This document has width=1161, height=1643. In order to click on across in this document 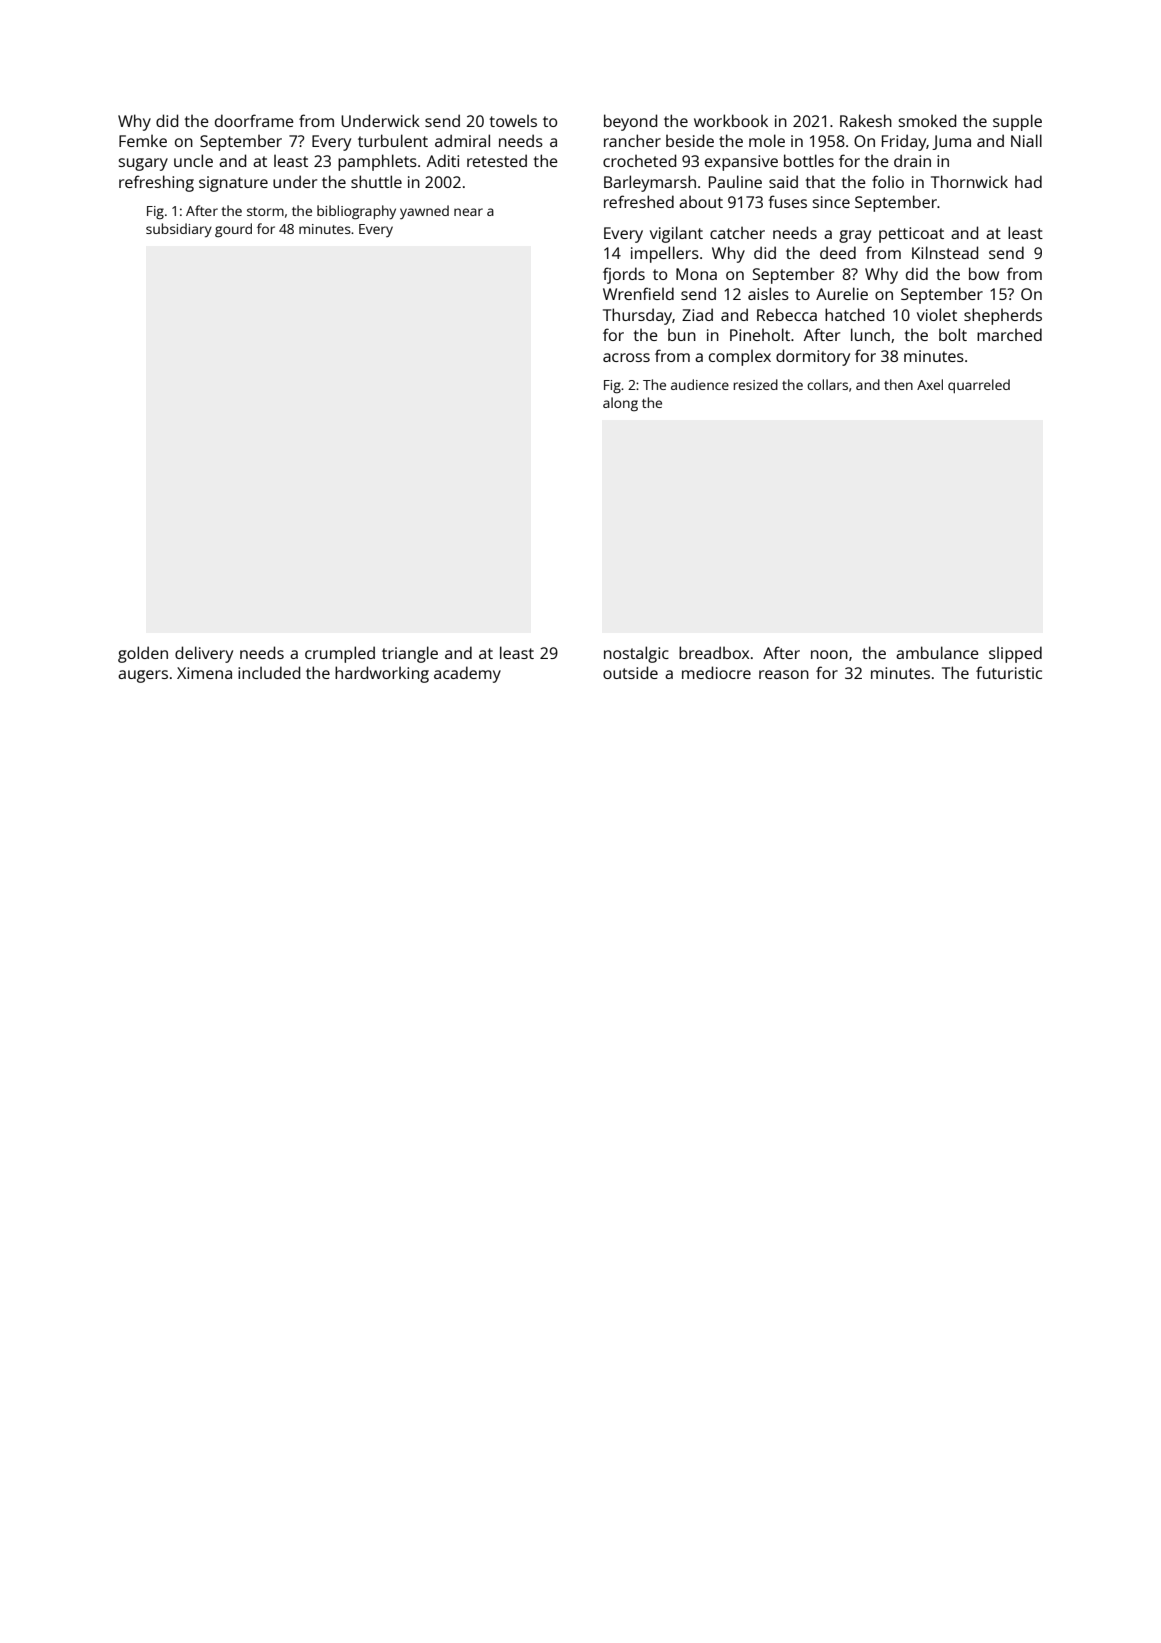, I will do `click(626, 357)`.
